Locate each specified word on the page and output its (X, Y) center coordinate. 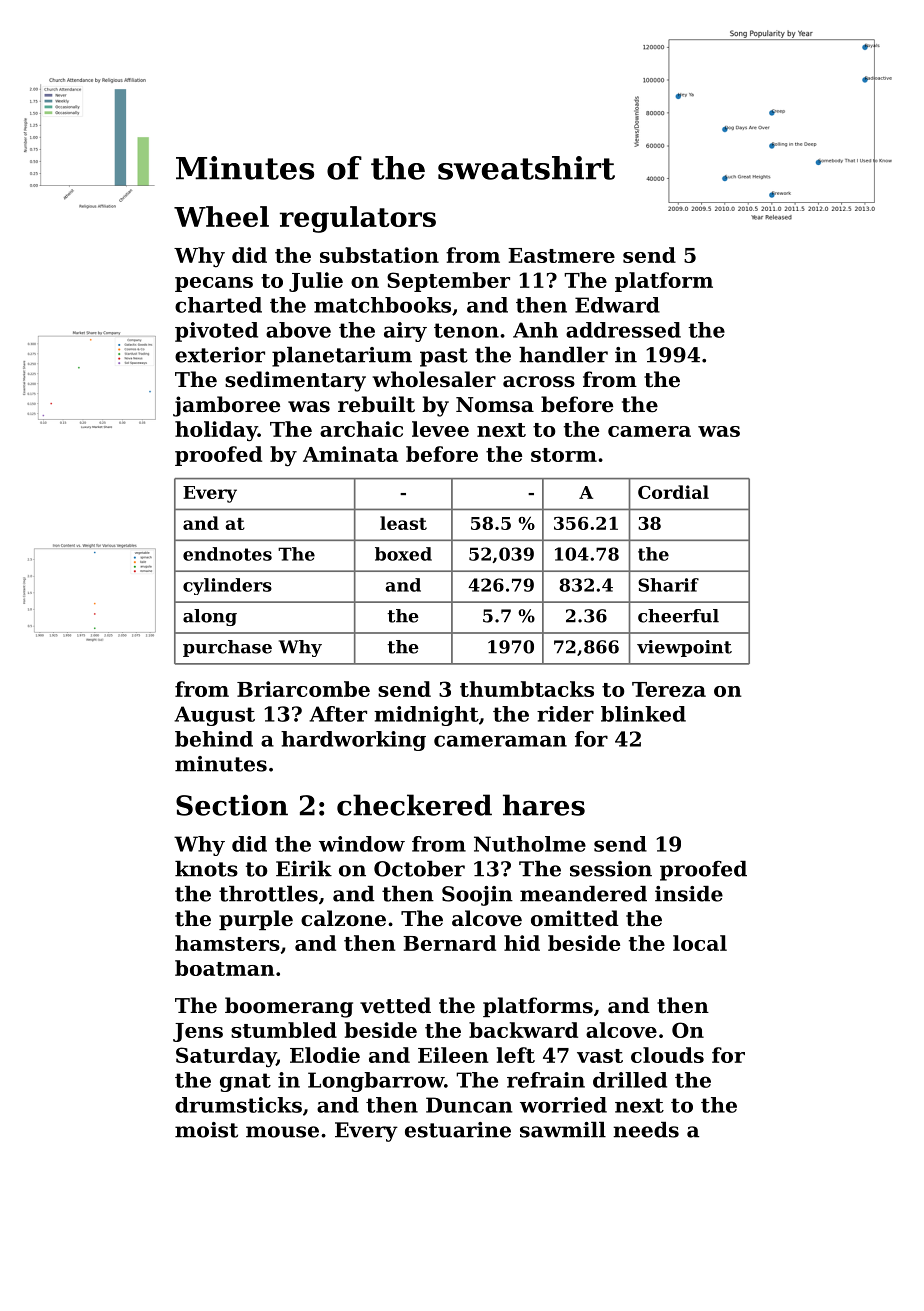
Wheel (221, 216)
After (338, 714)
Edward (617, 305)
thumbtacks (527, 689)
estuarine (458, 1130)
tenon (466, 330)
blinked (643, 714)
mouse (282, 1132)
